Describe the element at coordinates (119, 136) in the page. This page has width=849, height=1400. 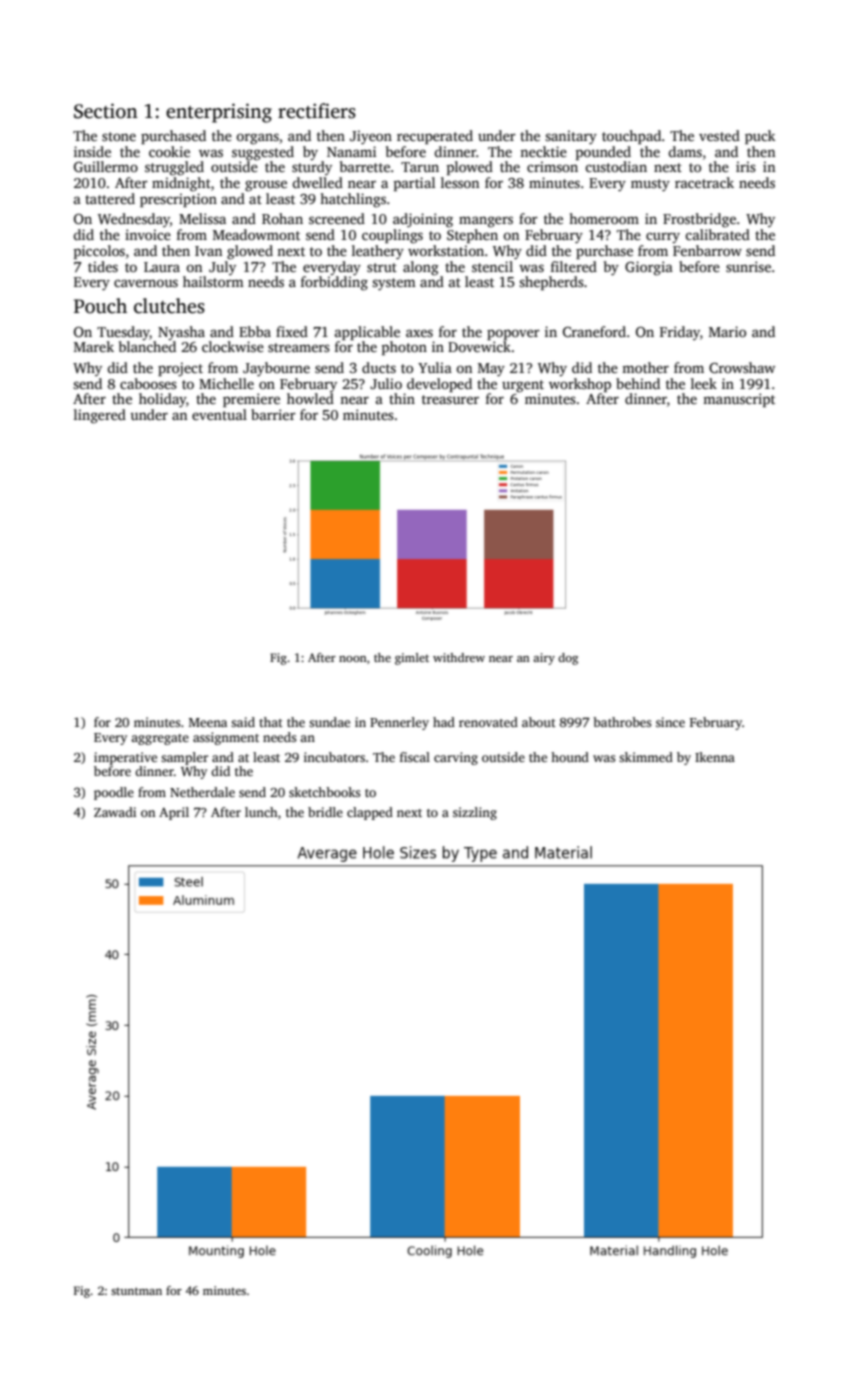
I see `stone` at that location.
